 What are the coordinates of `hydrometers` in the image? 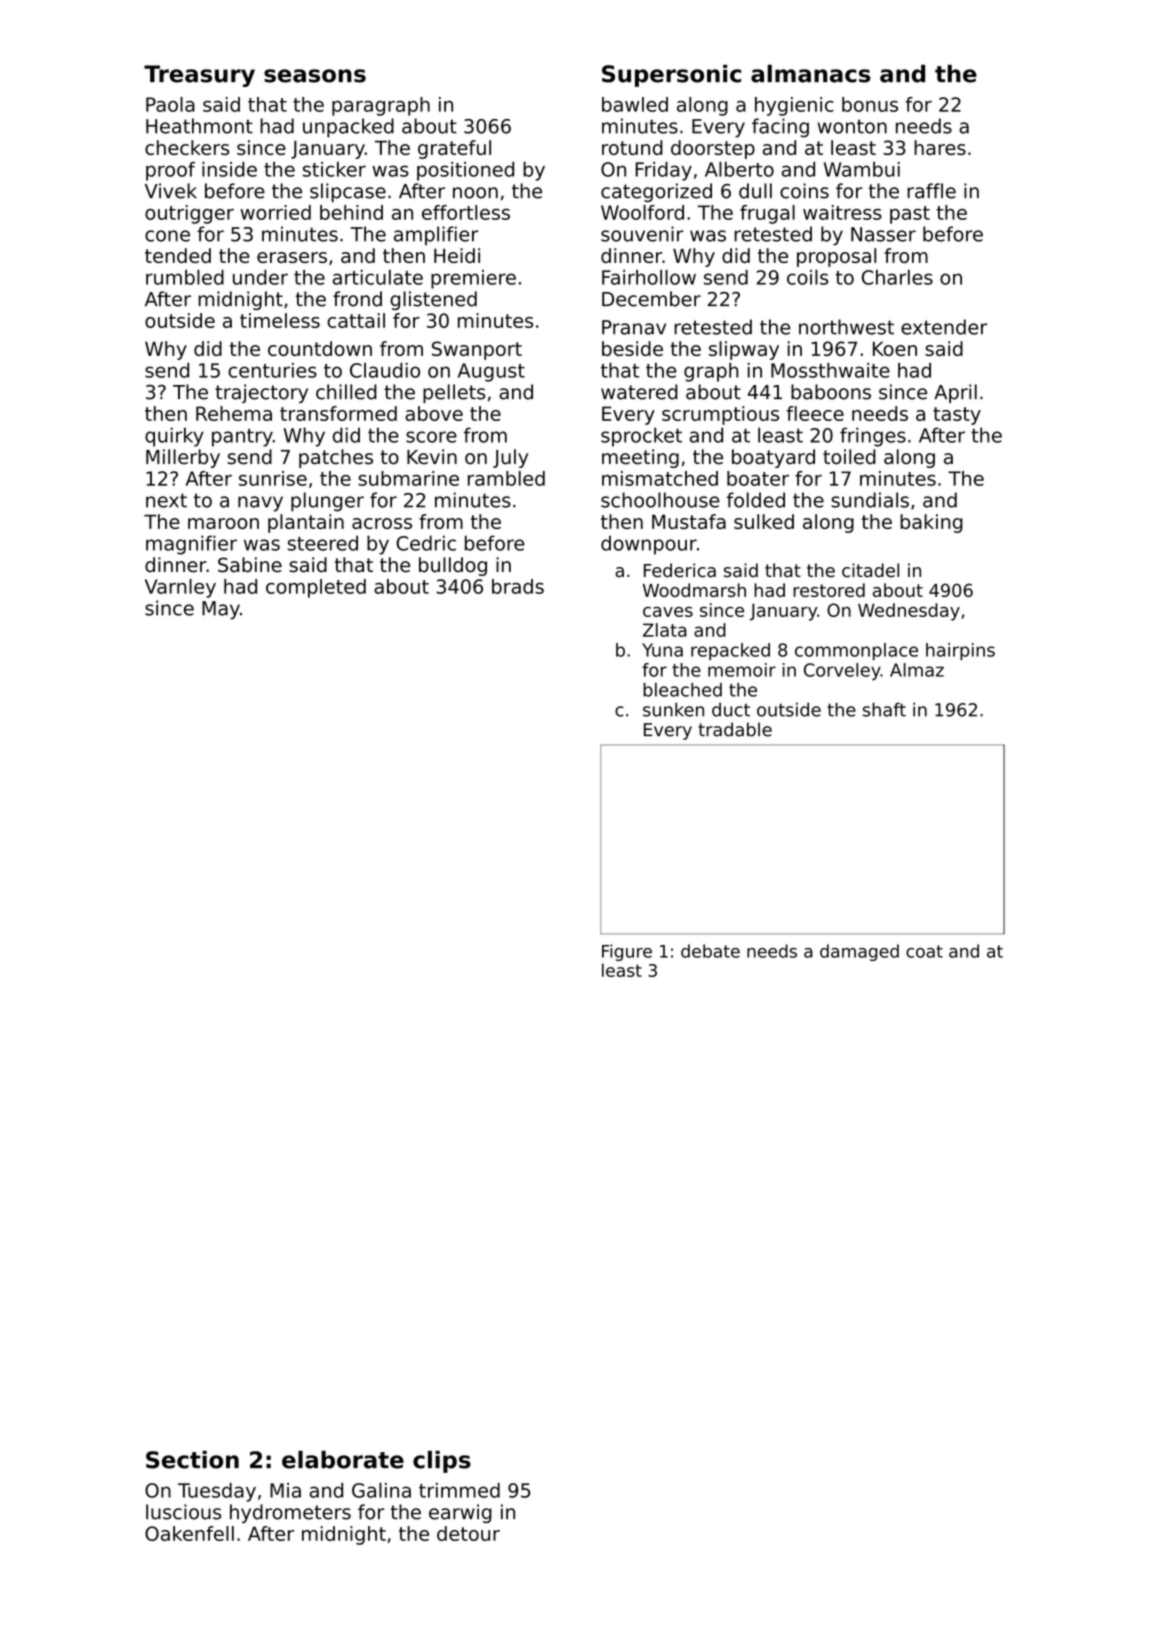 It's located at (290, 1513).
